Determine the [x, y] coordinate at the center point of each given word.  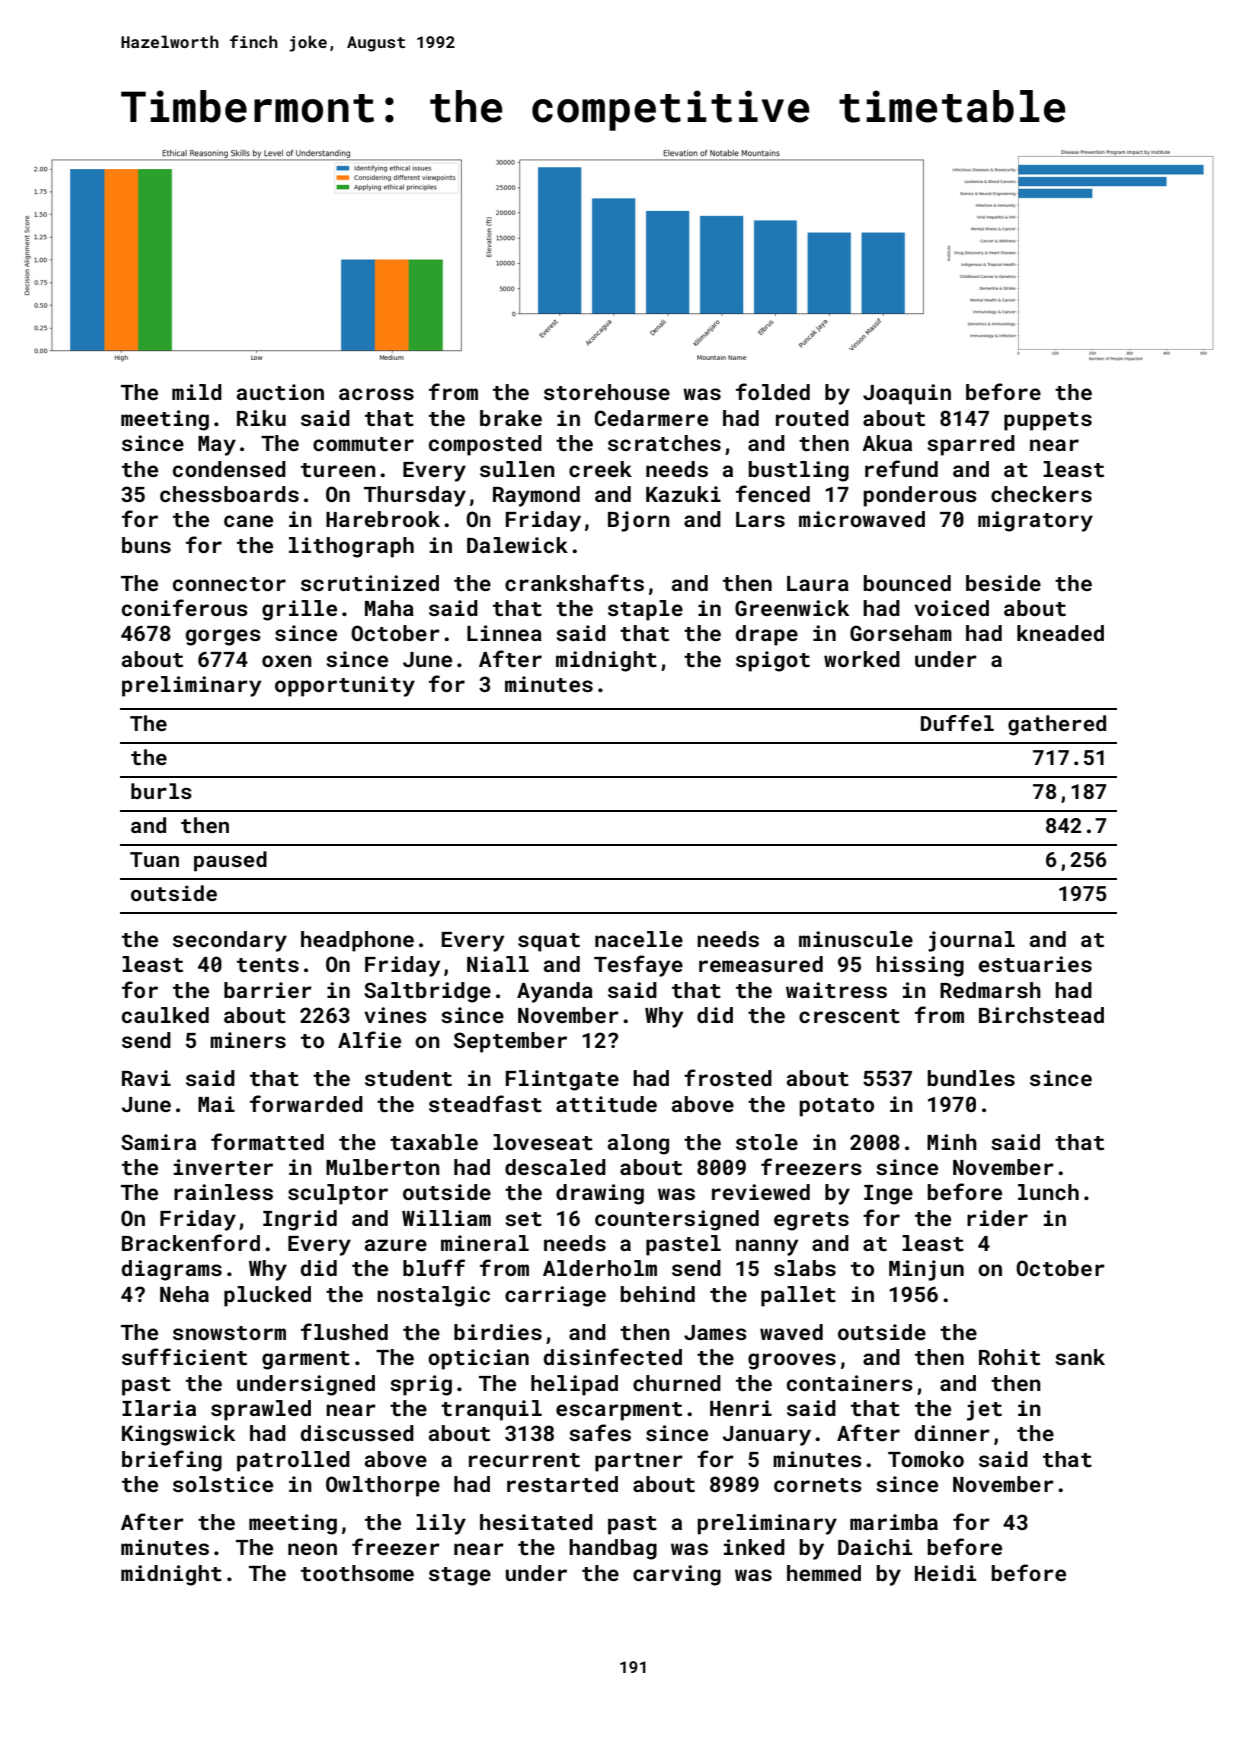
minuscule [856, 939]
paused [230, 861]
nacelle [639, 939]
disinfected [612, 1356]
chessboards [229, 494]
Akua [887, 443]
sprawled [261, 1410]
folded [773, 391]
